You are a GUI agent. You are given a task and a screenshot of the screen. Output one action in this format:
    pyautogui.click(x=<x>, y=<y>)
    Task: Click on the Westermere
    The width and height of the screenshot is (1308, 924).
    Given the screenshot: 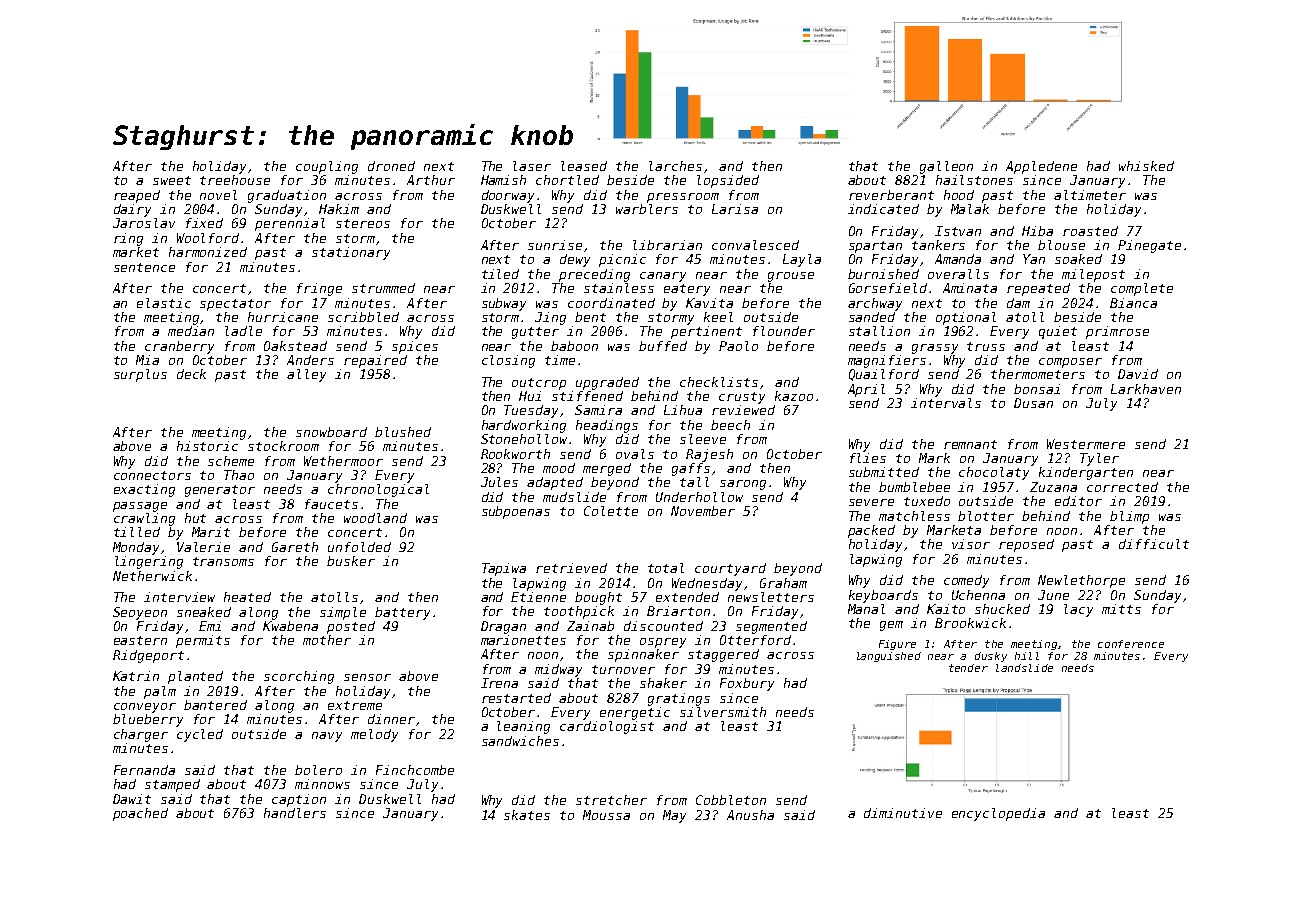 What is the action you would take?
    pyautogui.click(x=1086, y=444)
